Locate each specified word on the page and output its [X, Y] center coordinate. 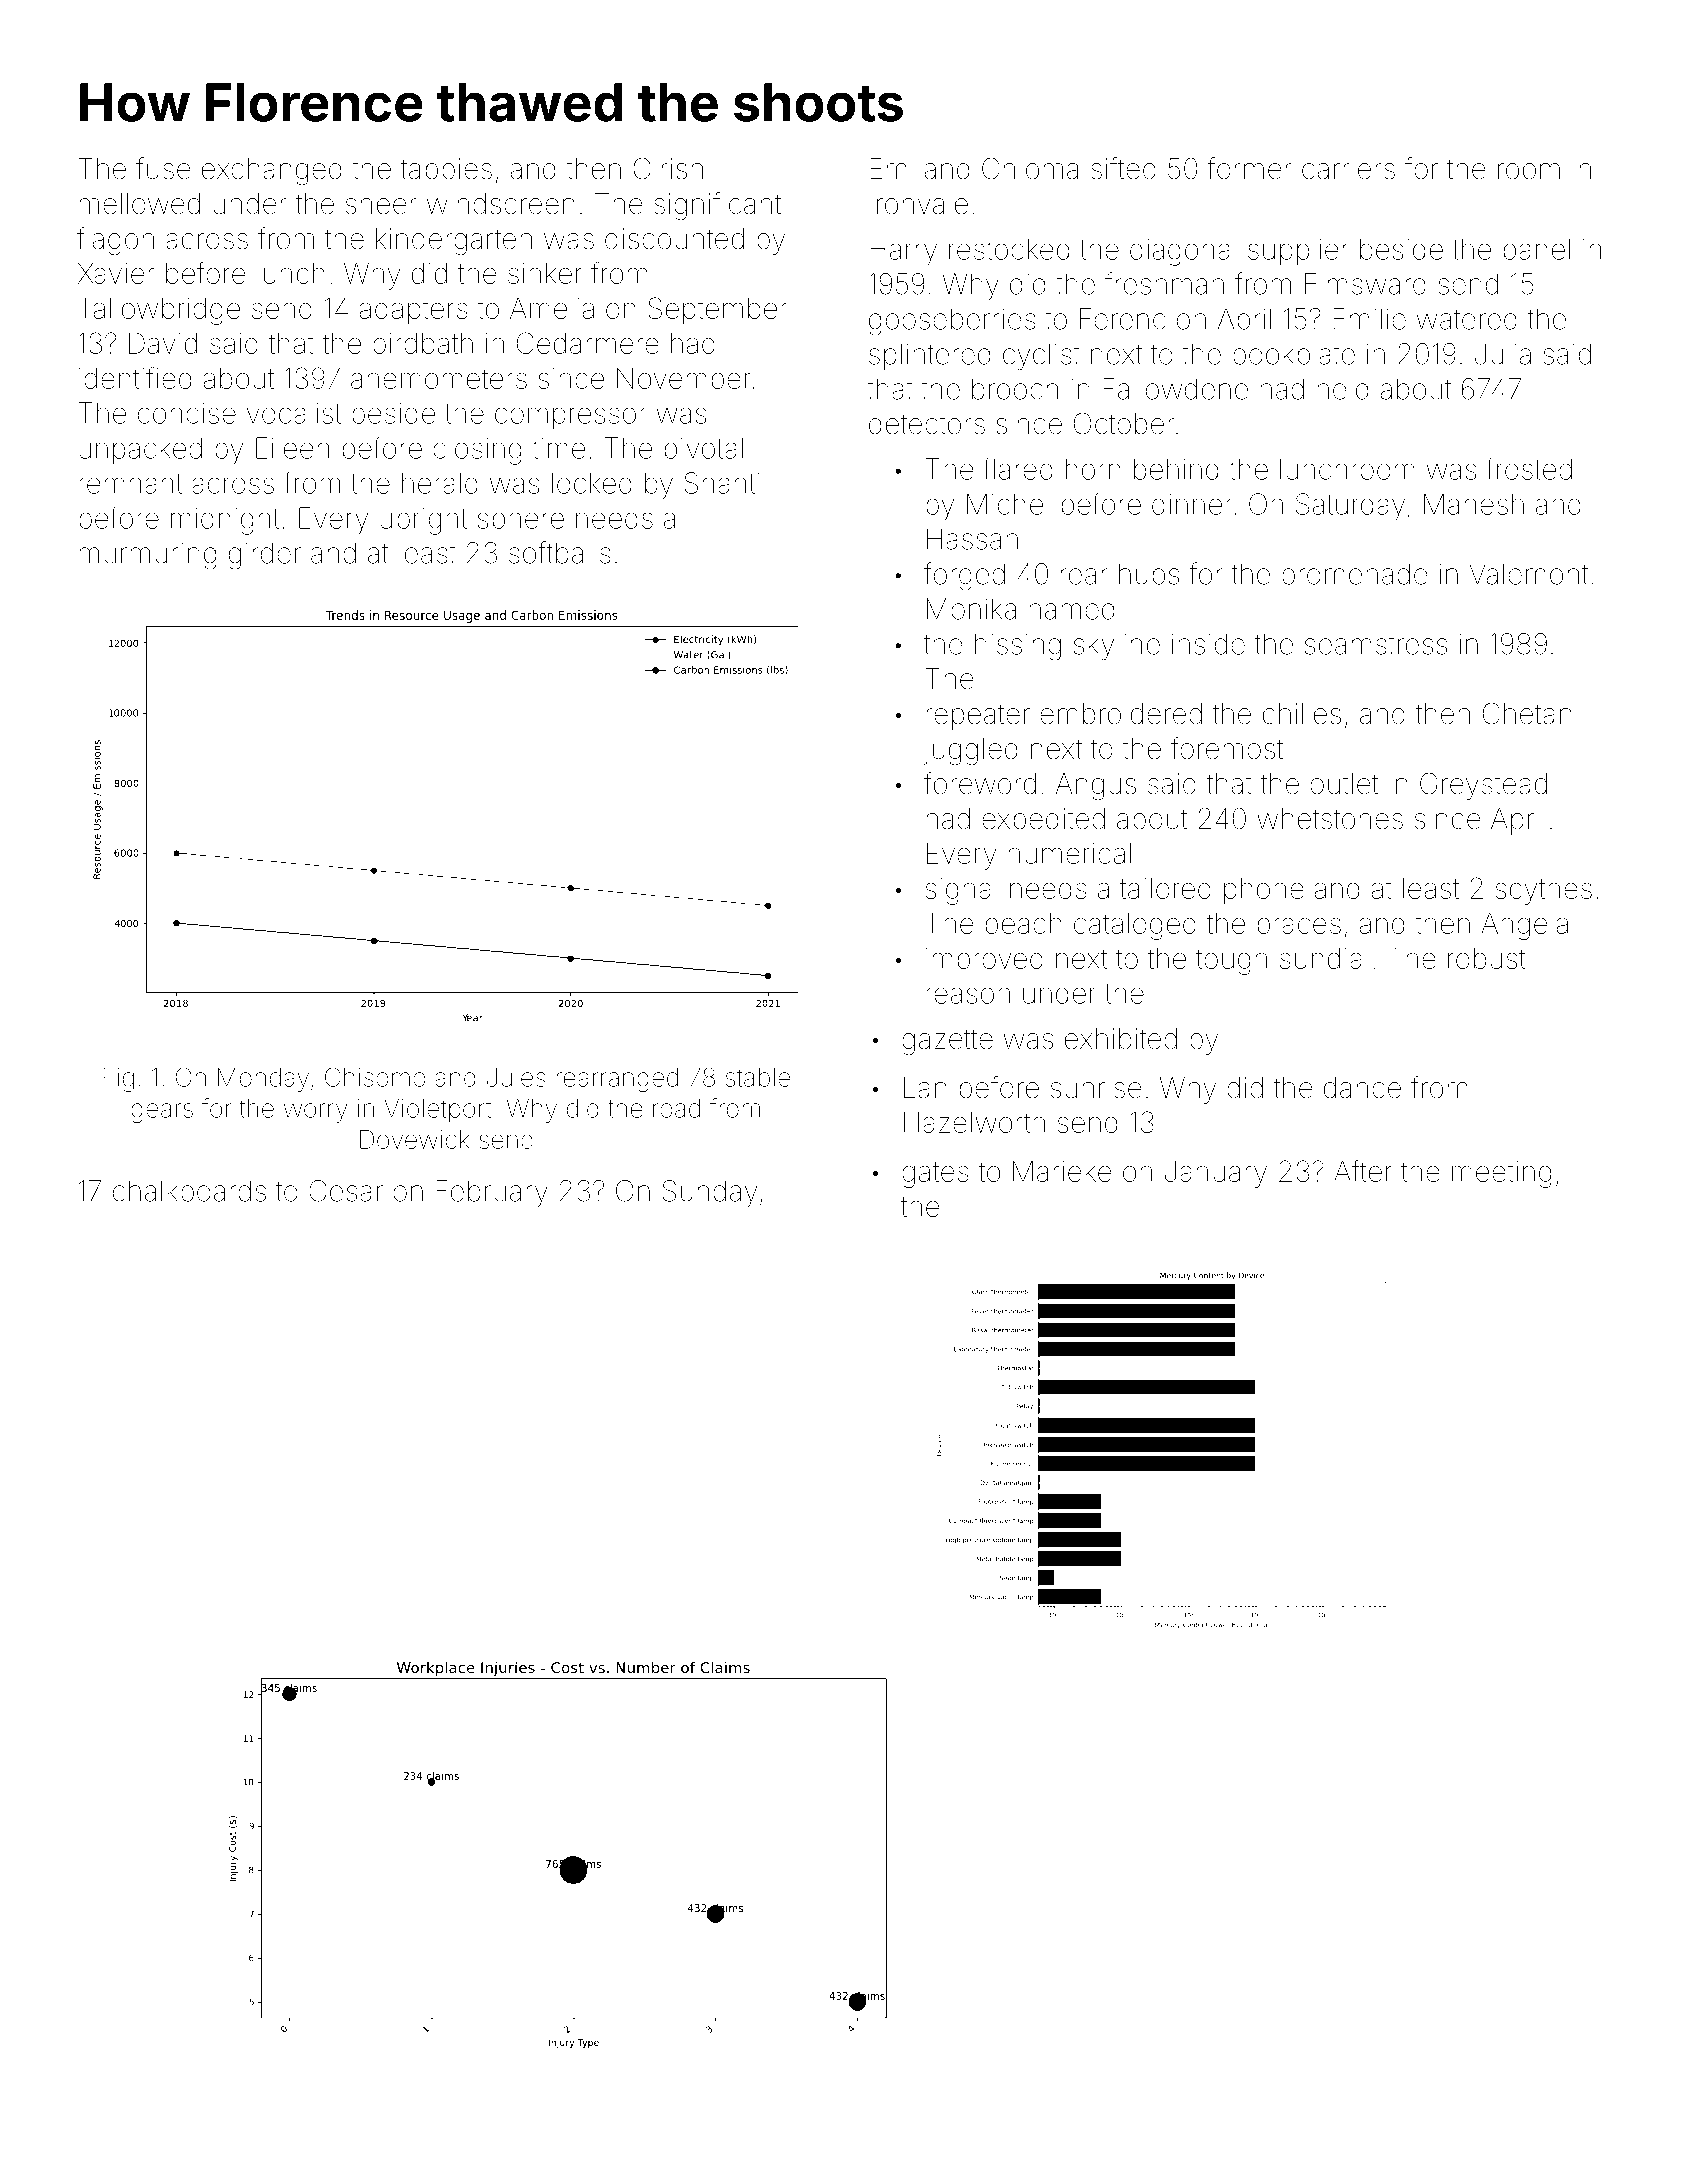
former [1249, 168]
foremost [1227, 748]
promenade [1355, 576]
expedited [1043, 821]
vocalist [294, 413]
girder [265, 556]
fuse [163, 168]
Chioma [1030, 168]
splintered [929, 356]
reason [968, 995]
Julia [1503, 354]
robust [1486, 958]
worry [315, 1113]
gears [162, 1113]
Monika [971, 609]
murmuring [147, 556]
